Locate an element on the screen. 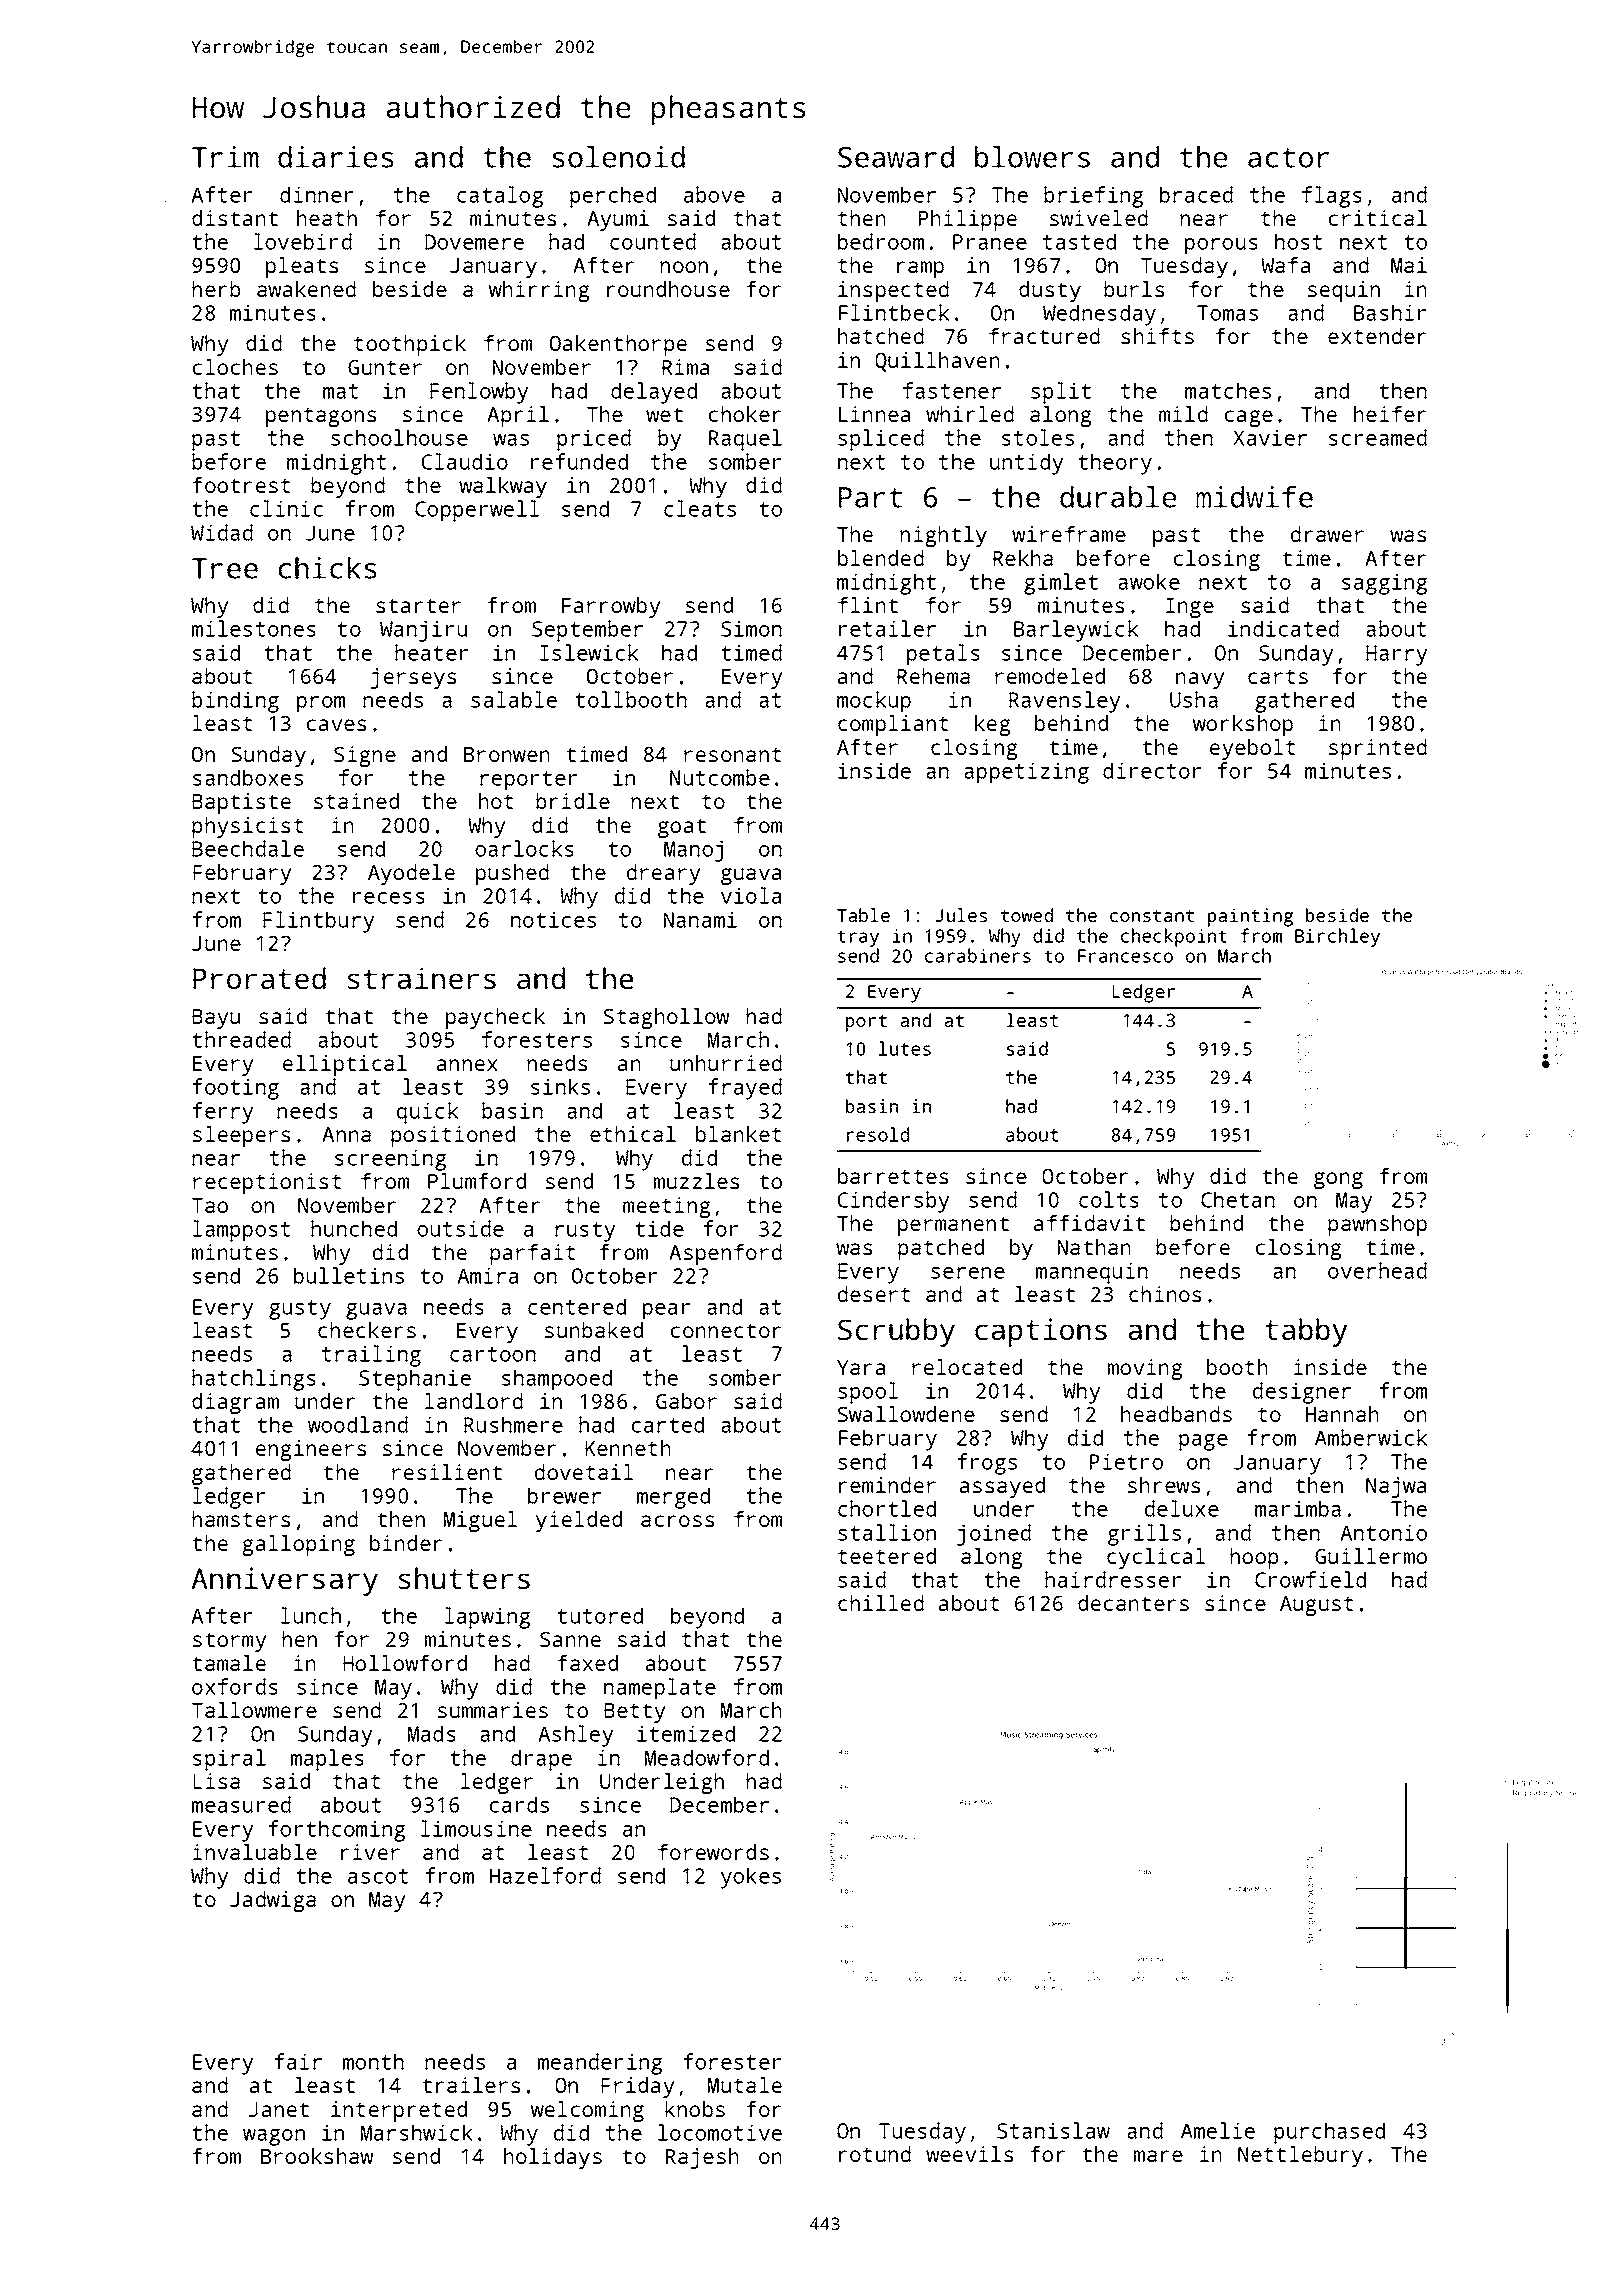 The height and width of the screenshot is (2292, 1620). connector is located at coordinates (726, 1330).
